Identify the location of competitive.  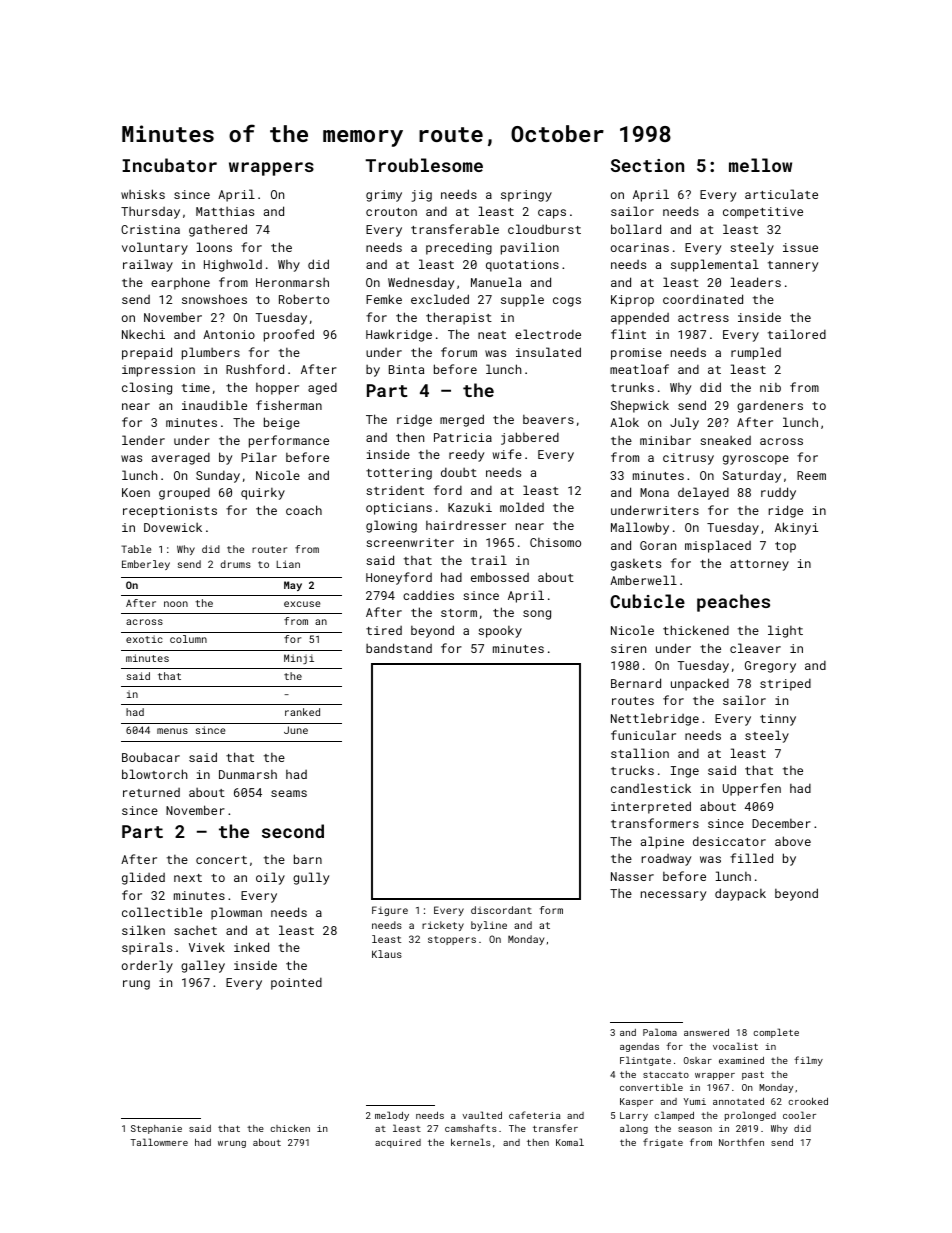
(763, 213).
